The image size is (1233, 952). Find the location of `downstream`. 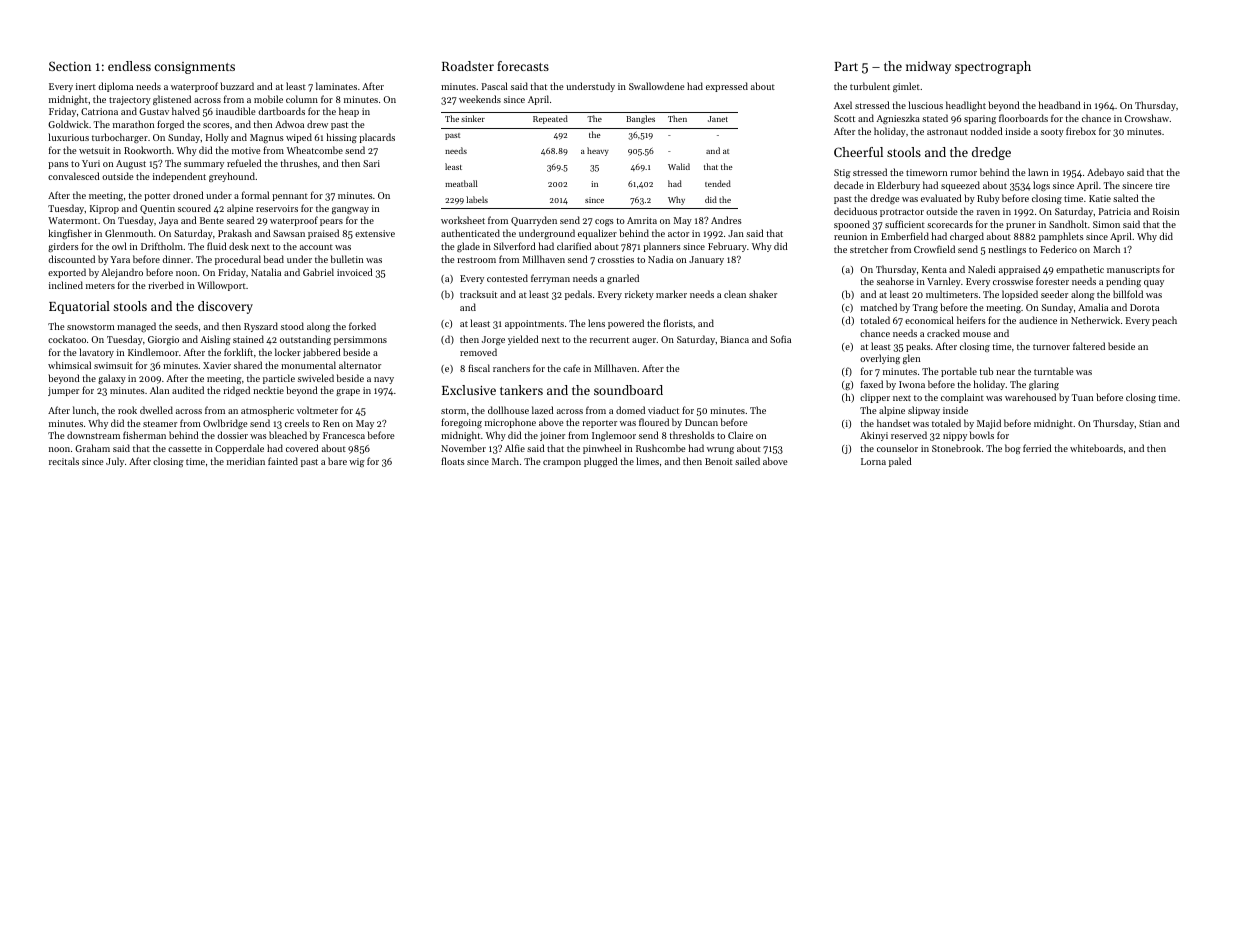

downstream is located at coordinates (93, 435).
